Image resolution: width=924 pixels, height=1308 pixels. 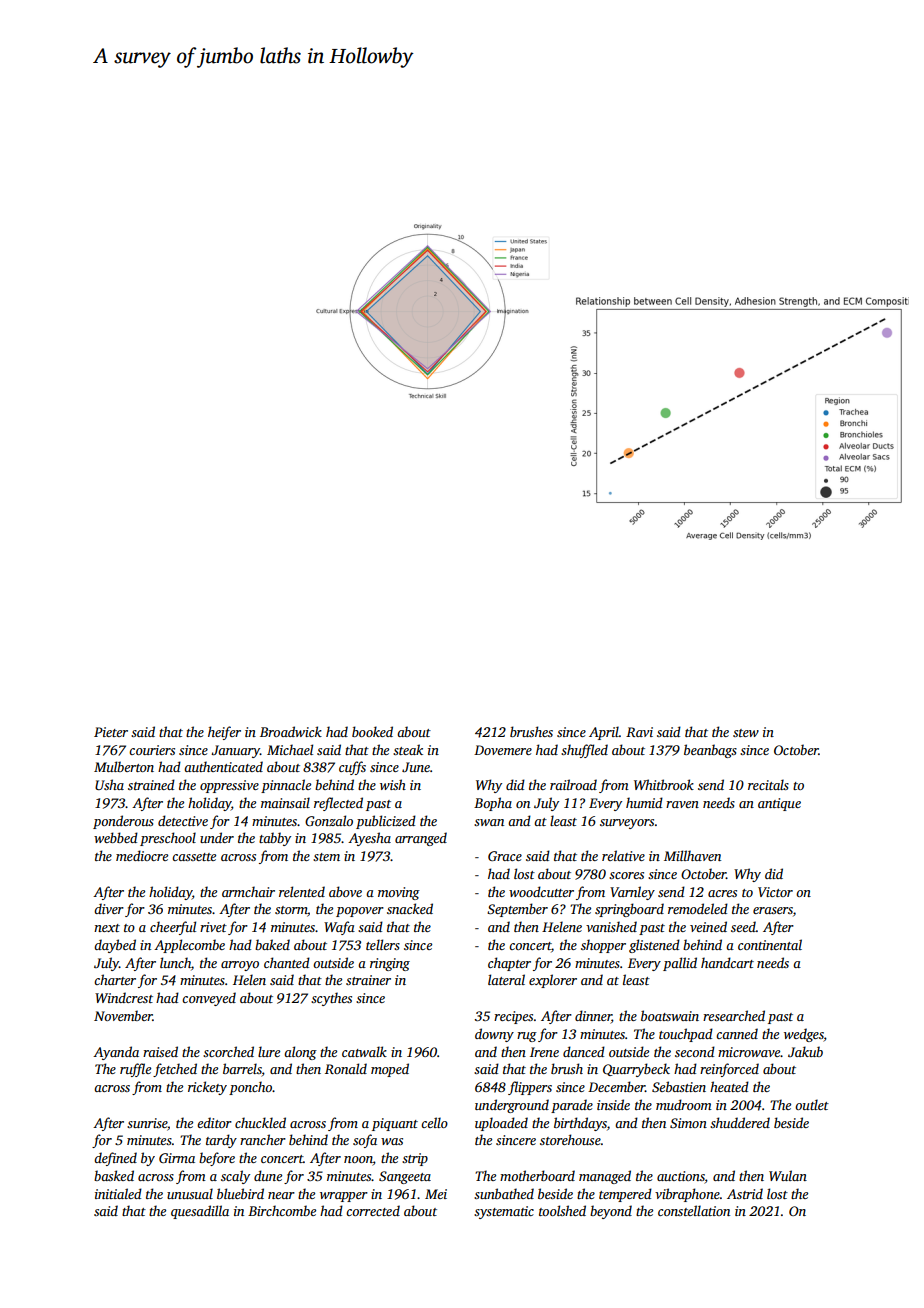 What do you see at coordinates (175, 962) in the document?
I see `lunch` at bounding box center [175, 962].
